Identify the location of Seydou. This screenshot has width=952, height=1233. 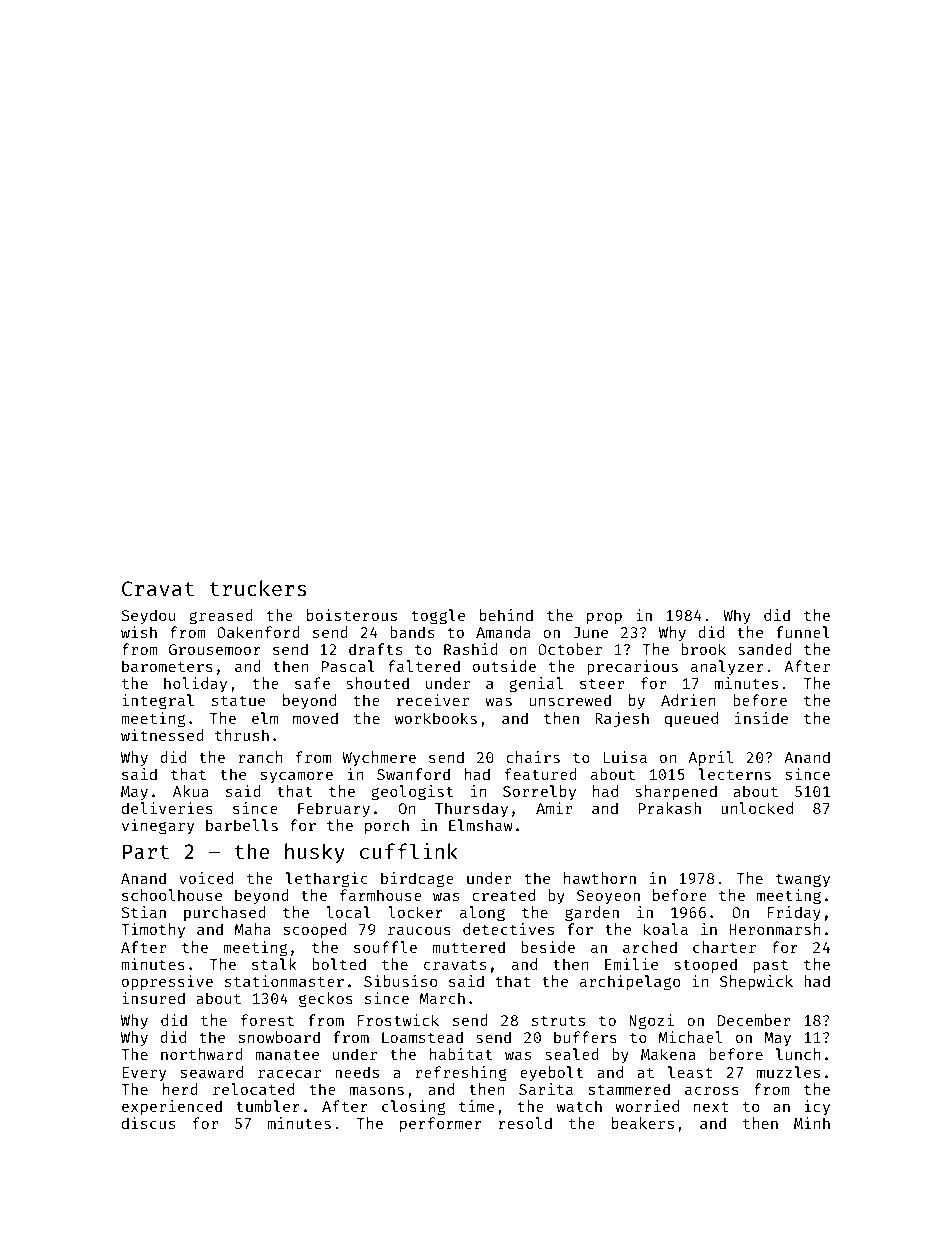
(148, 616).
